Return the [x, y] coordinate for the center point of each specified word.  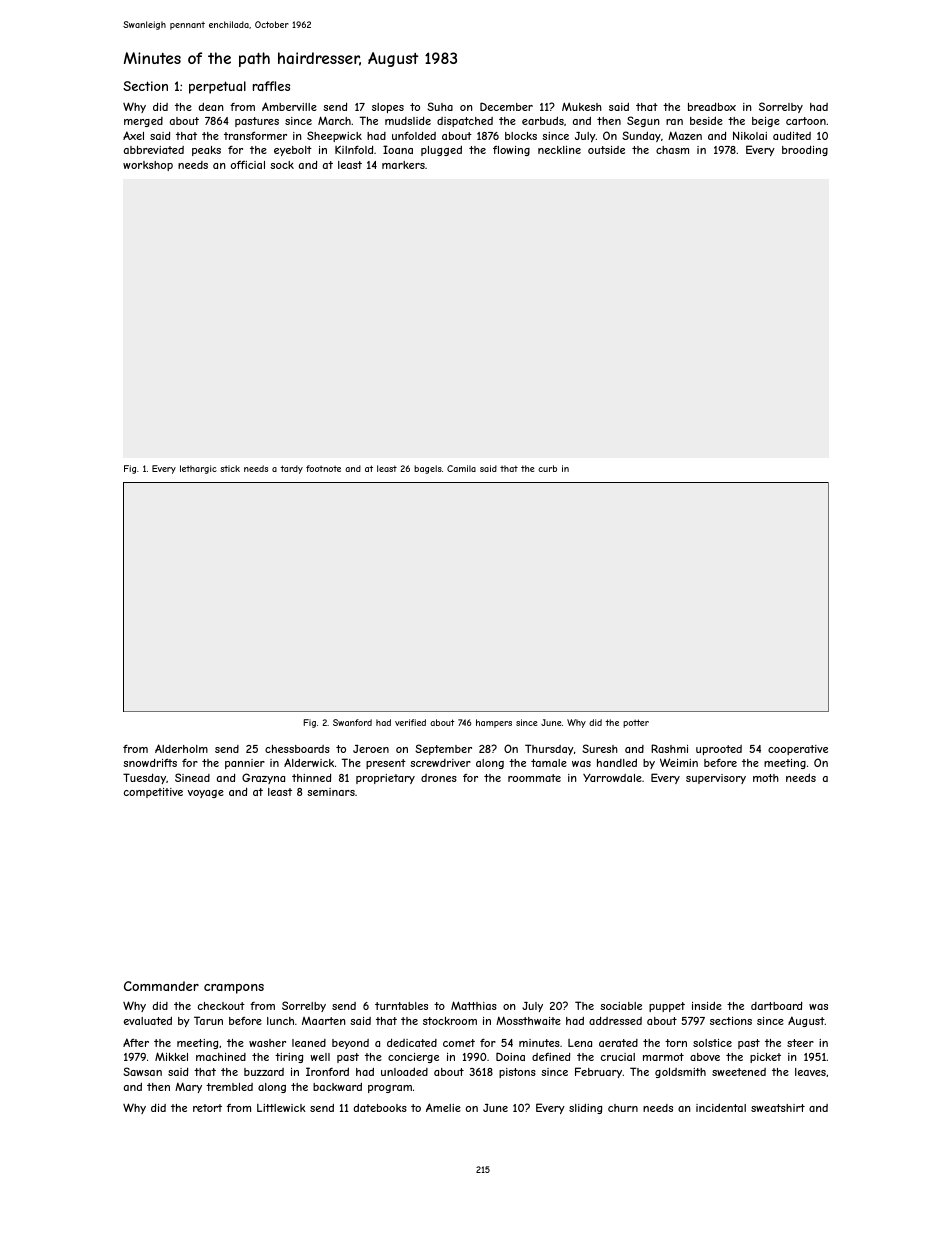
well [320, 1057]
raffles [271, 86]
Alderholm [181, 748]
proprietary [385, 779]
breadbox [712, 107]
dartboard [776, 1006]
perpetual [217, 87]
